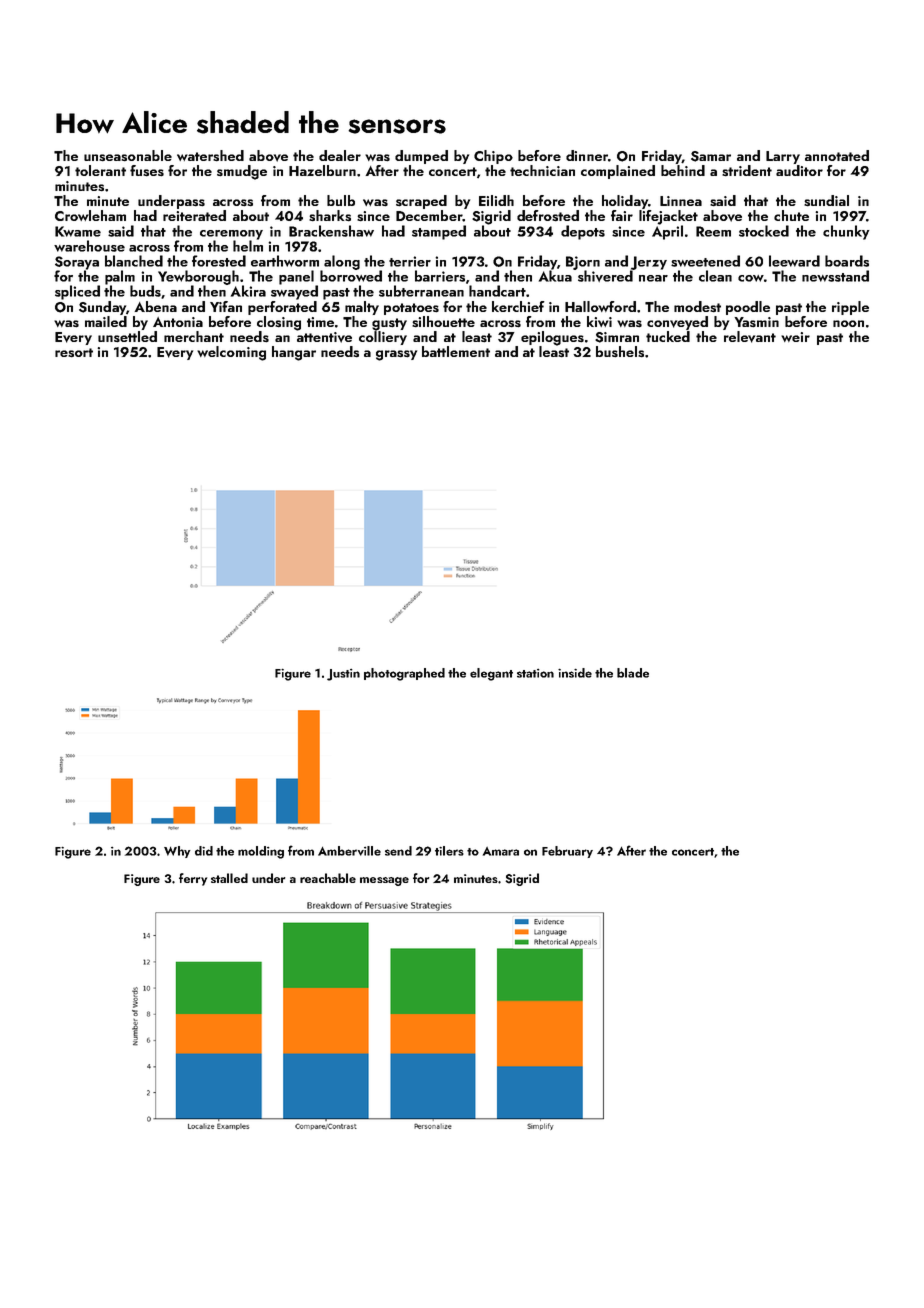 The width and height of the document is (924, 1308). Describe the element at coordinates (711, 156) in the document. I see `Samar` at that location.
